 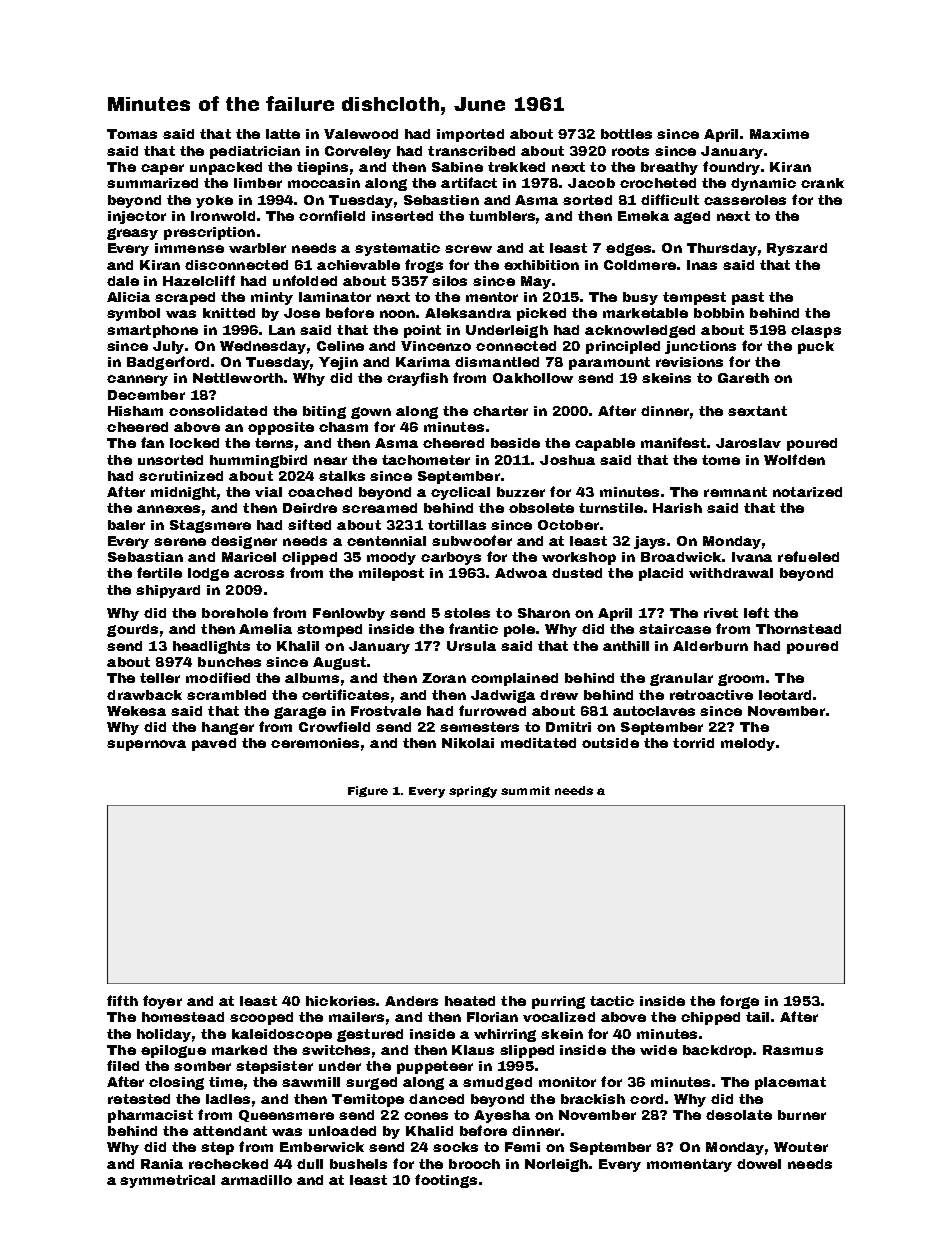 What do you see at coordinates (361, 134) in the screenshot?
I see `Valewood` at bounding box center [361, 134].
